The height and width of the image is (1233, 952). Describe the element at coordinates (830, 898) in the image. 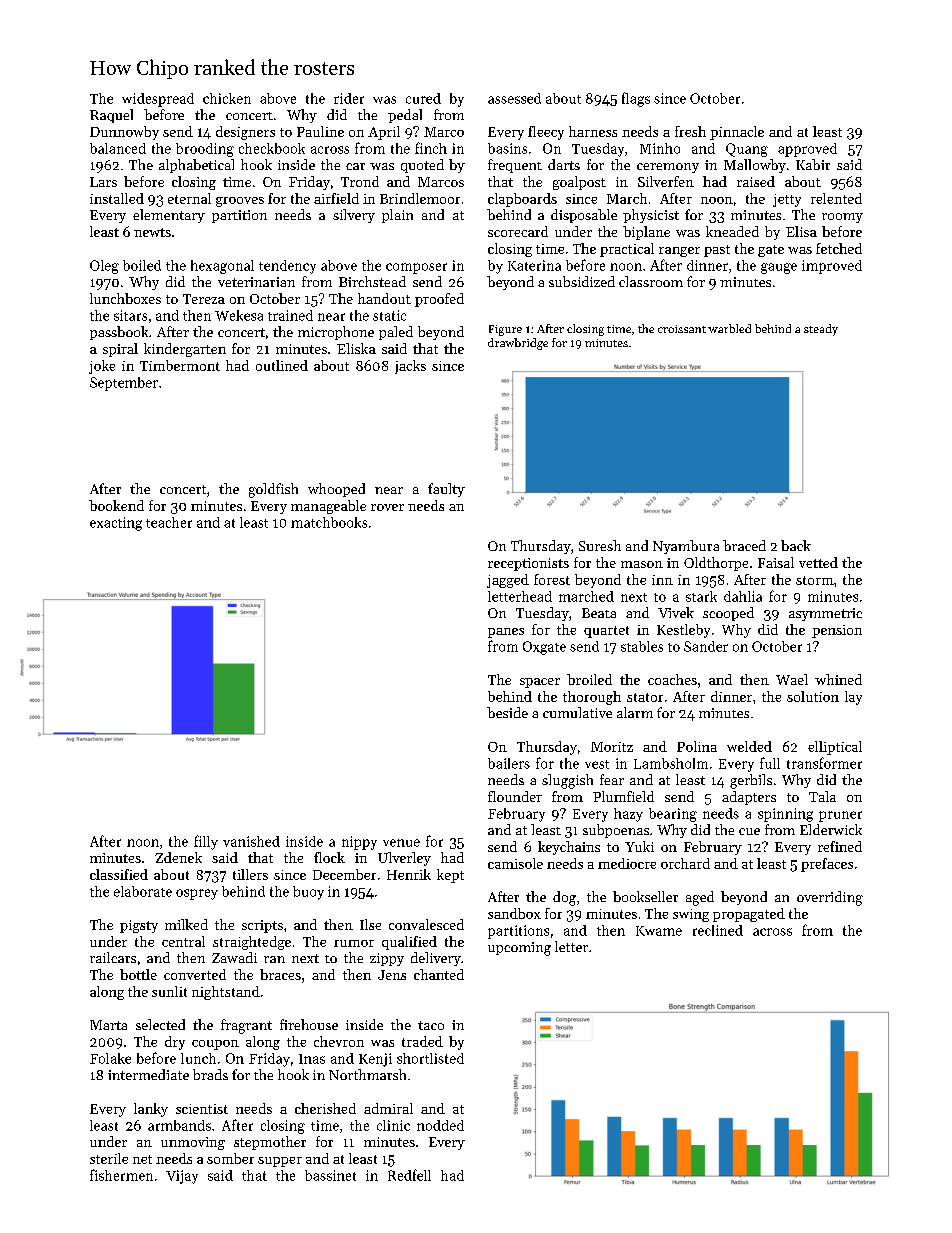

I see `overriding` at that location.
